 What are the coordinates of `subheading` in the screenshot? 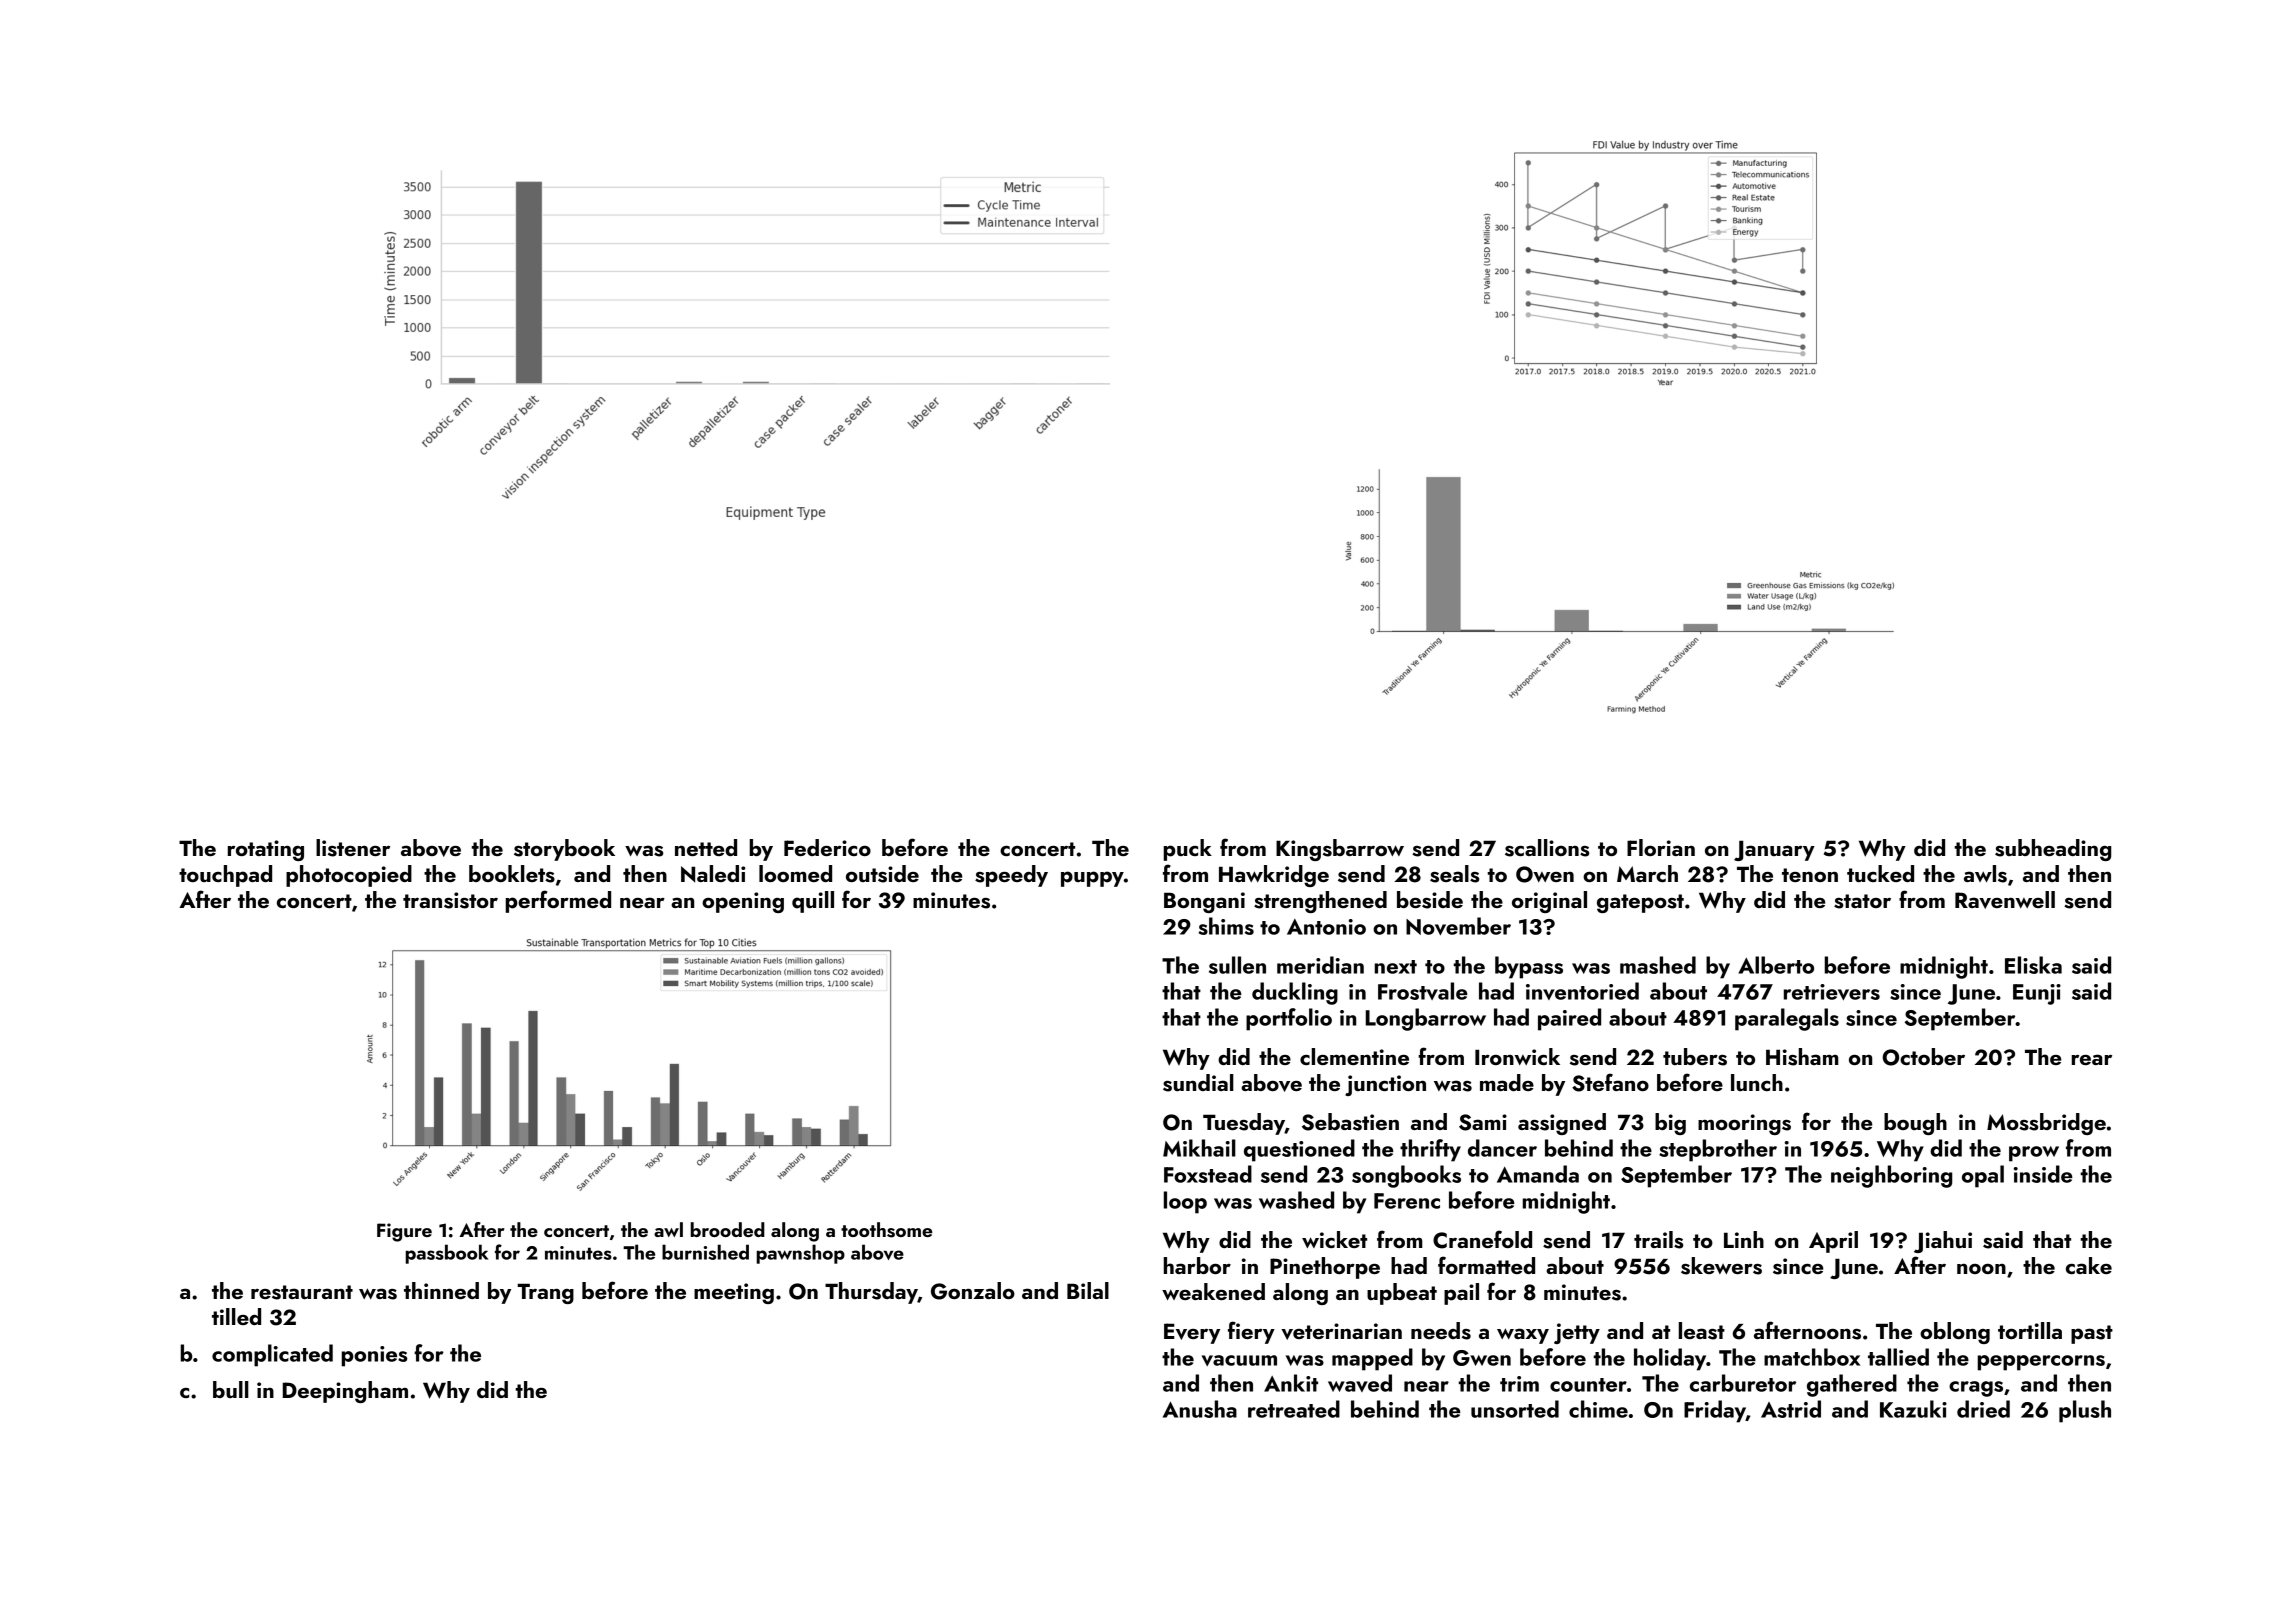 It's located at (2053, 850).
